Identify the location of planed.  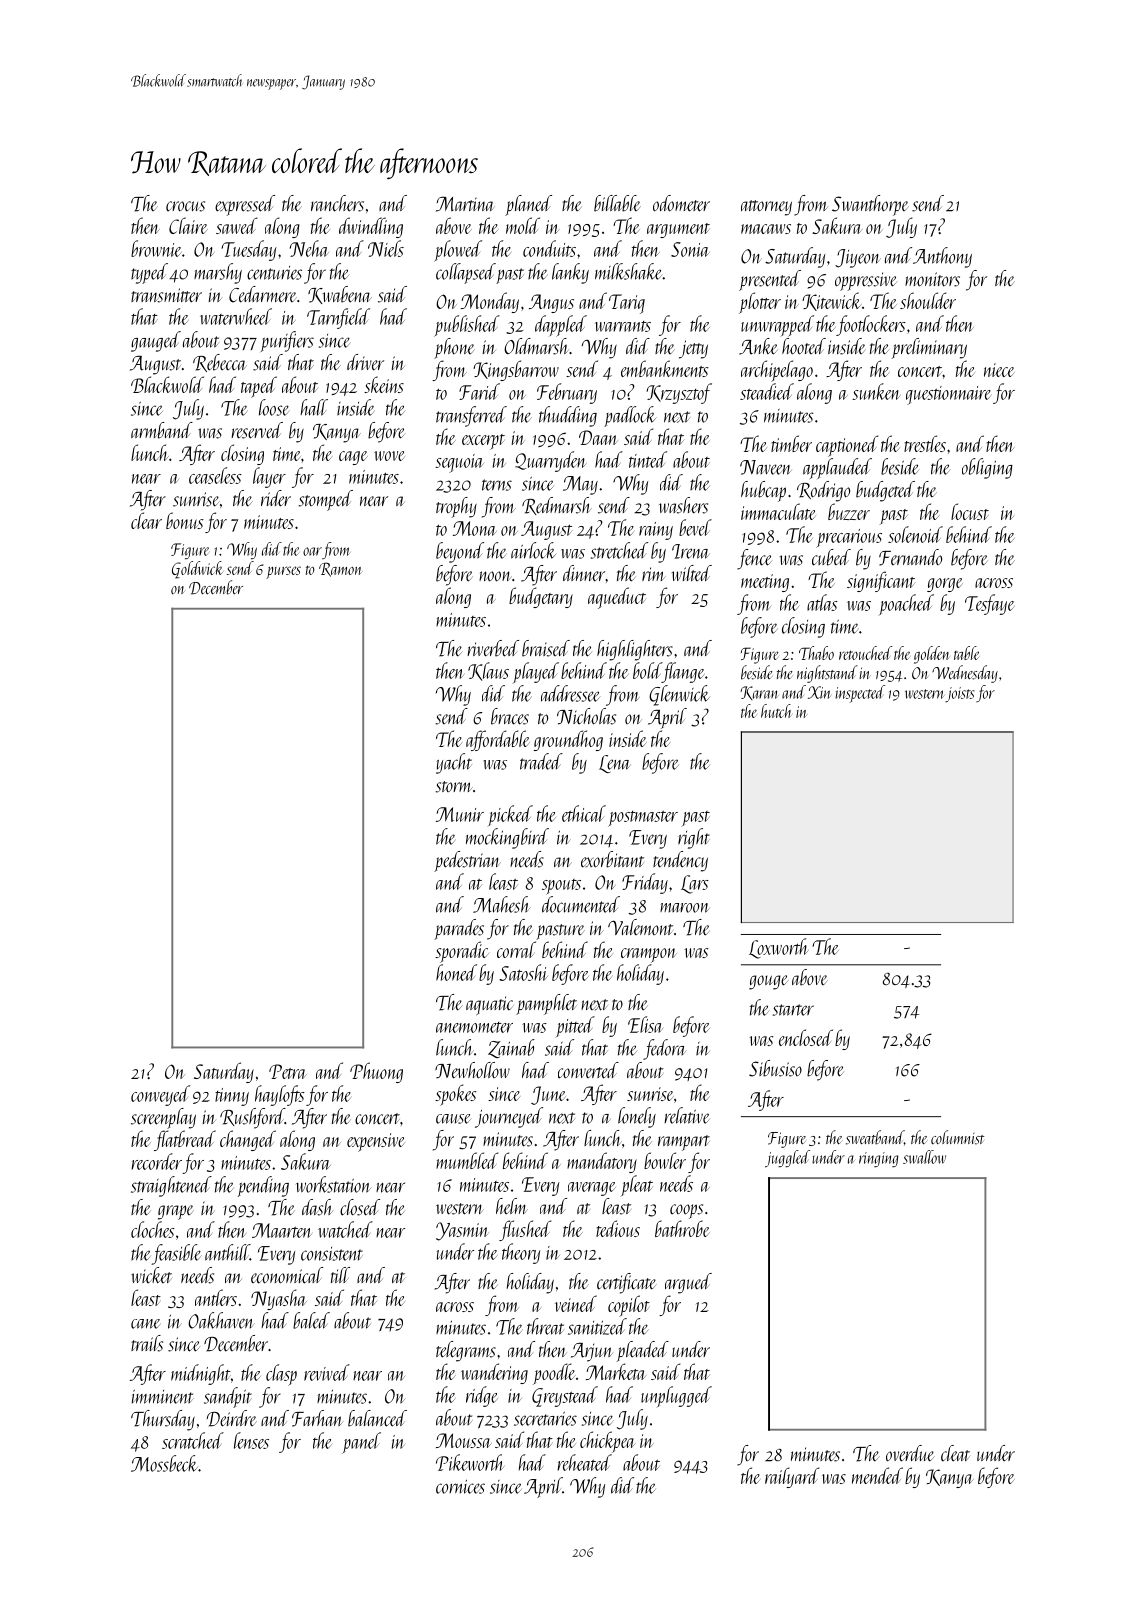
(528, 205).
